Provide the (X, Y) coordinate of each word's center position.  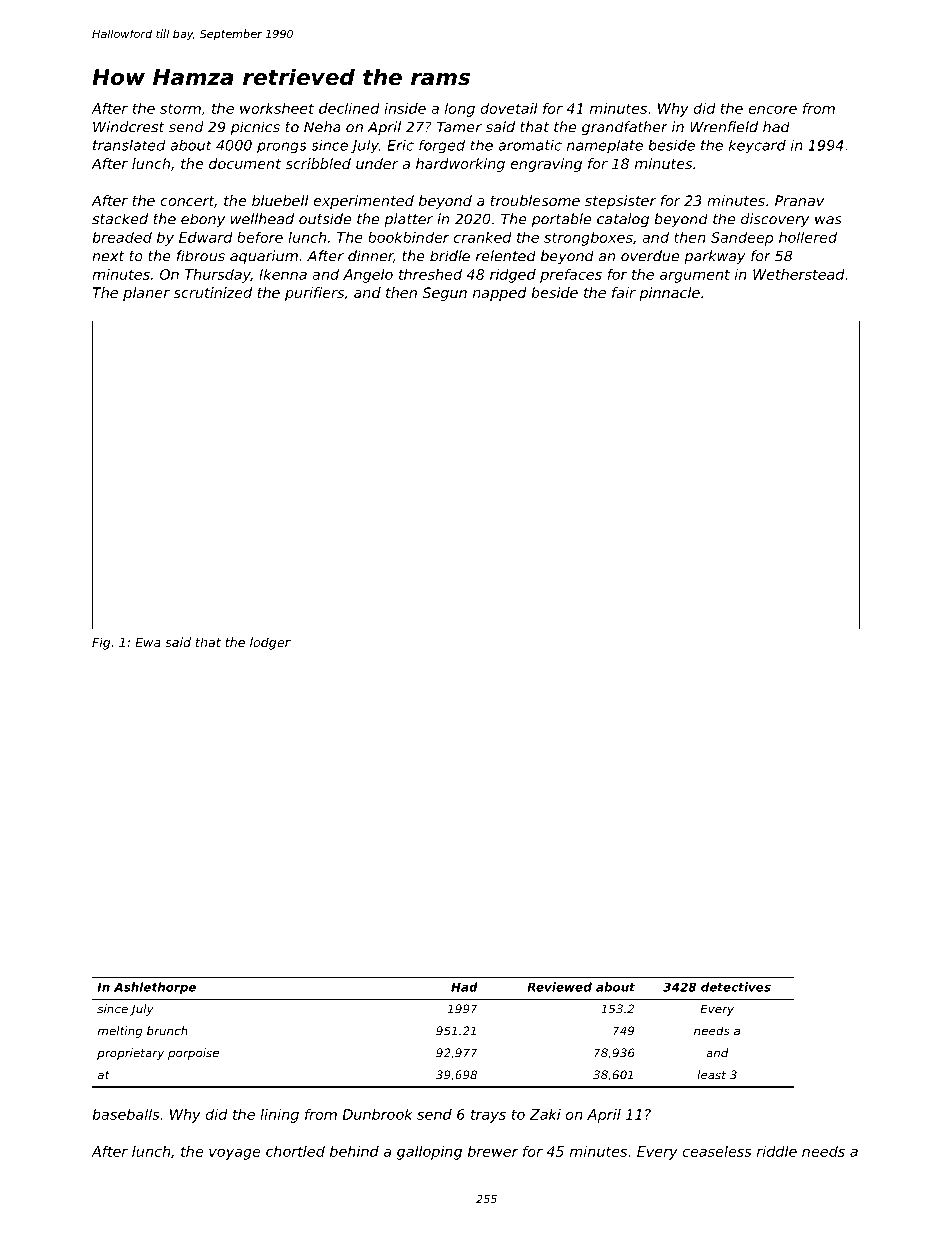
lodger (270, 643)
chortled (295, 1151)
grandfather (625, 128)
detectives (736, 987)
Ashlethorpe (155, 988)
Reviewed (559, 987)
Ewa (148, 642)
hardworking (460, 165)
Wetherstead (799, 274)
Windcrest (129, 127)
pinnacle (669, 294)
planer (146, 294)
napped (500, 294)
